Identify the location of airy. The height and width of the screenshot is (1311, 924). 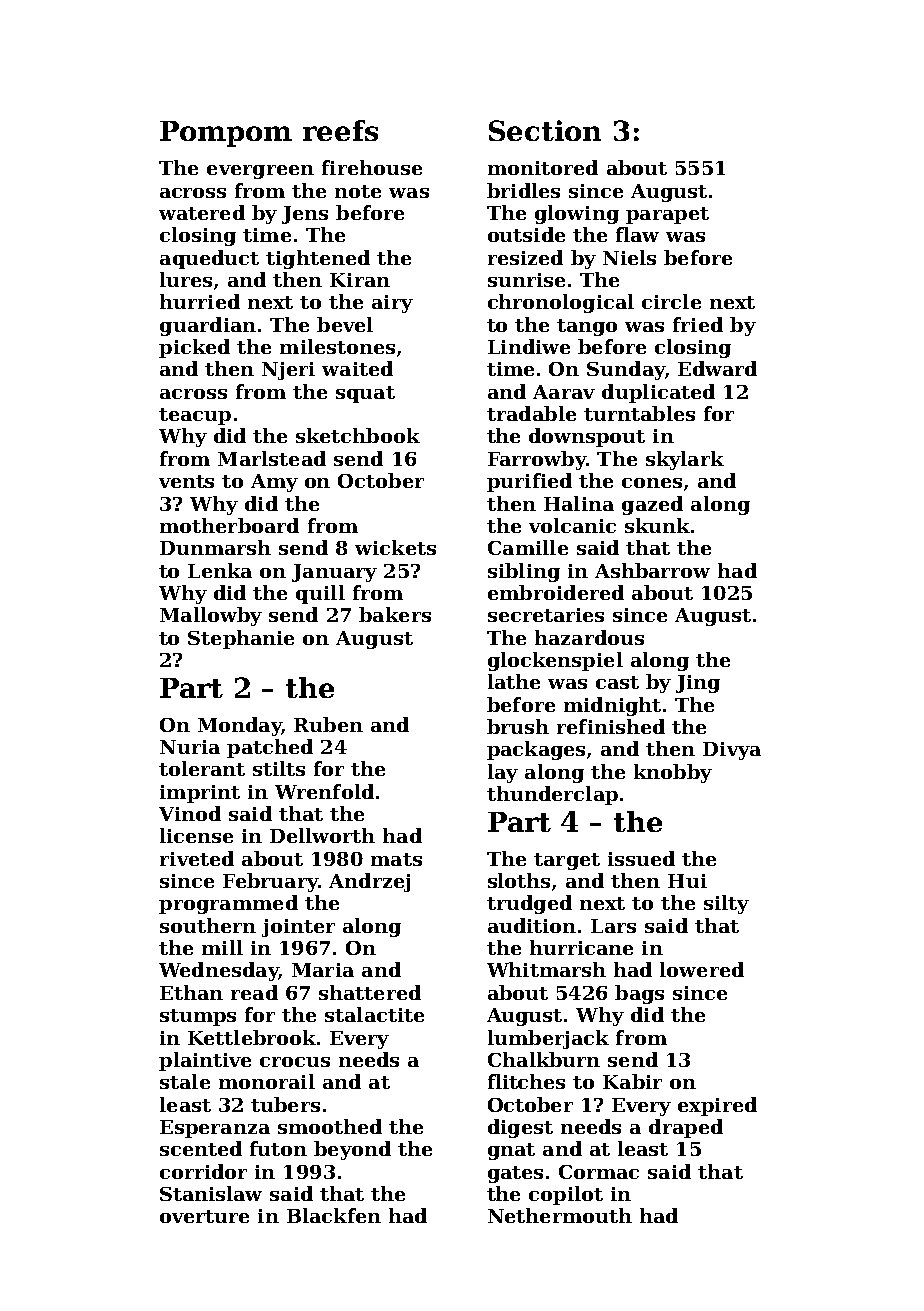
(392, 304).
